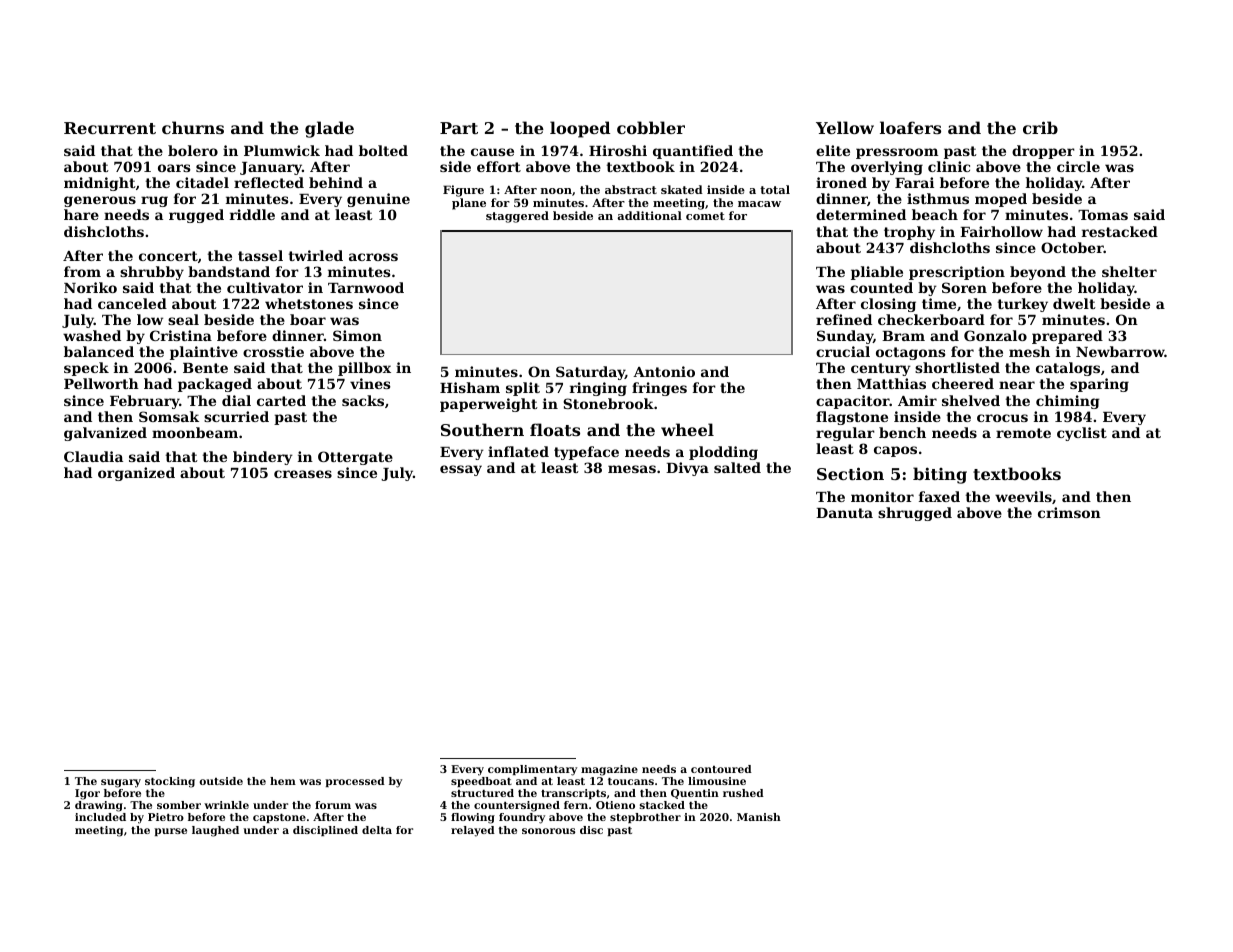 The width and height of the screenshot is (1233, 952). What do you see at coordinates (631, 781) in the screenshot?
I see `toucans` at bounding box center [631, 781].
